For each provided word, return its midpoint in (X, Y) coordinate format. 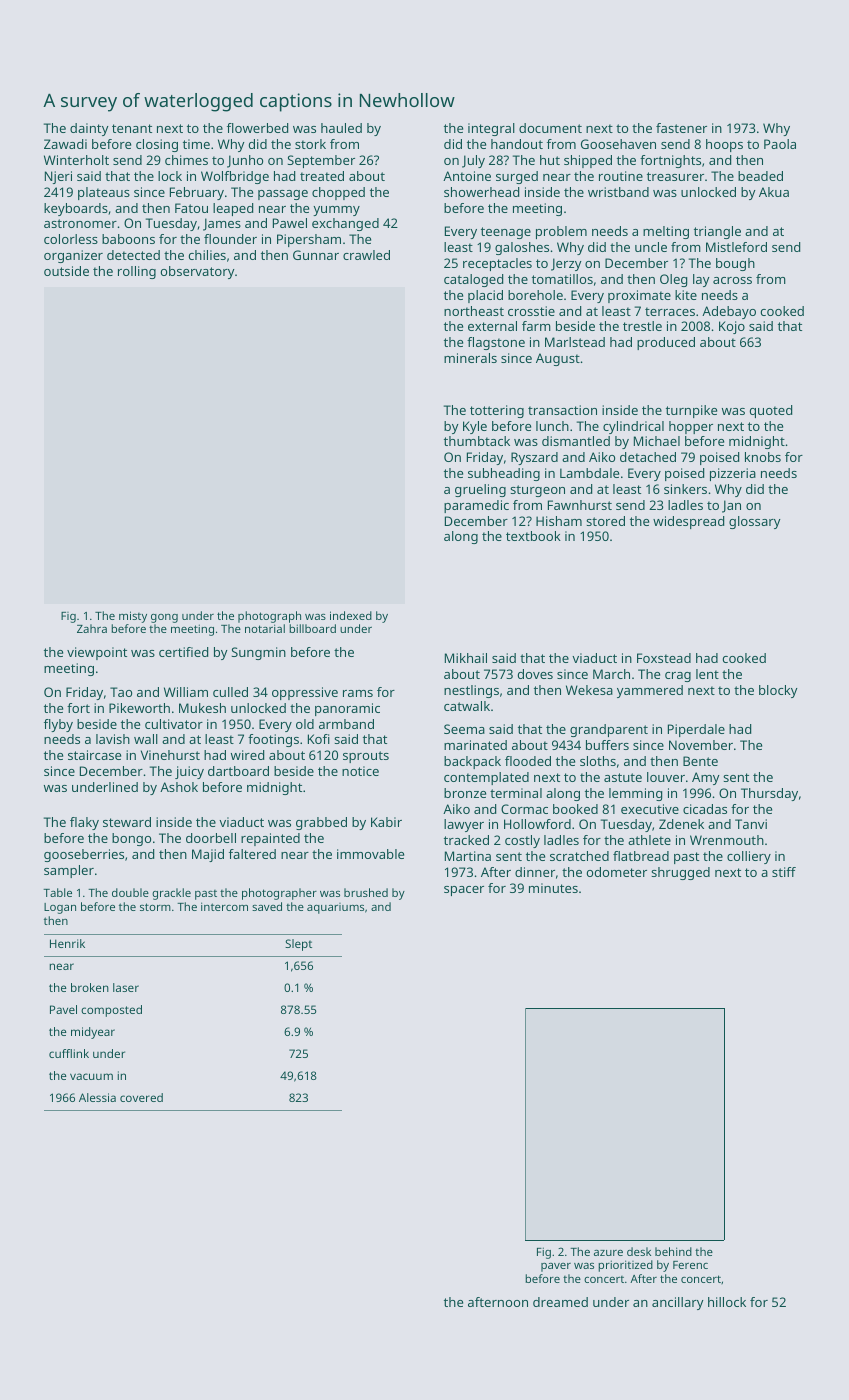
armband (346, 724)
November (701, 745)
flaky (84, 823)
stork (310, 144)
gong (164, 618)
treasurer (675, 176)
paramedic (476, 506)
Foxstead (664, 658)
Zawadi (65, 144)
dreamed (560, 1302)
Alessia (97, 1097)
